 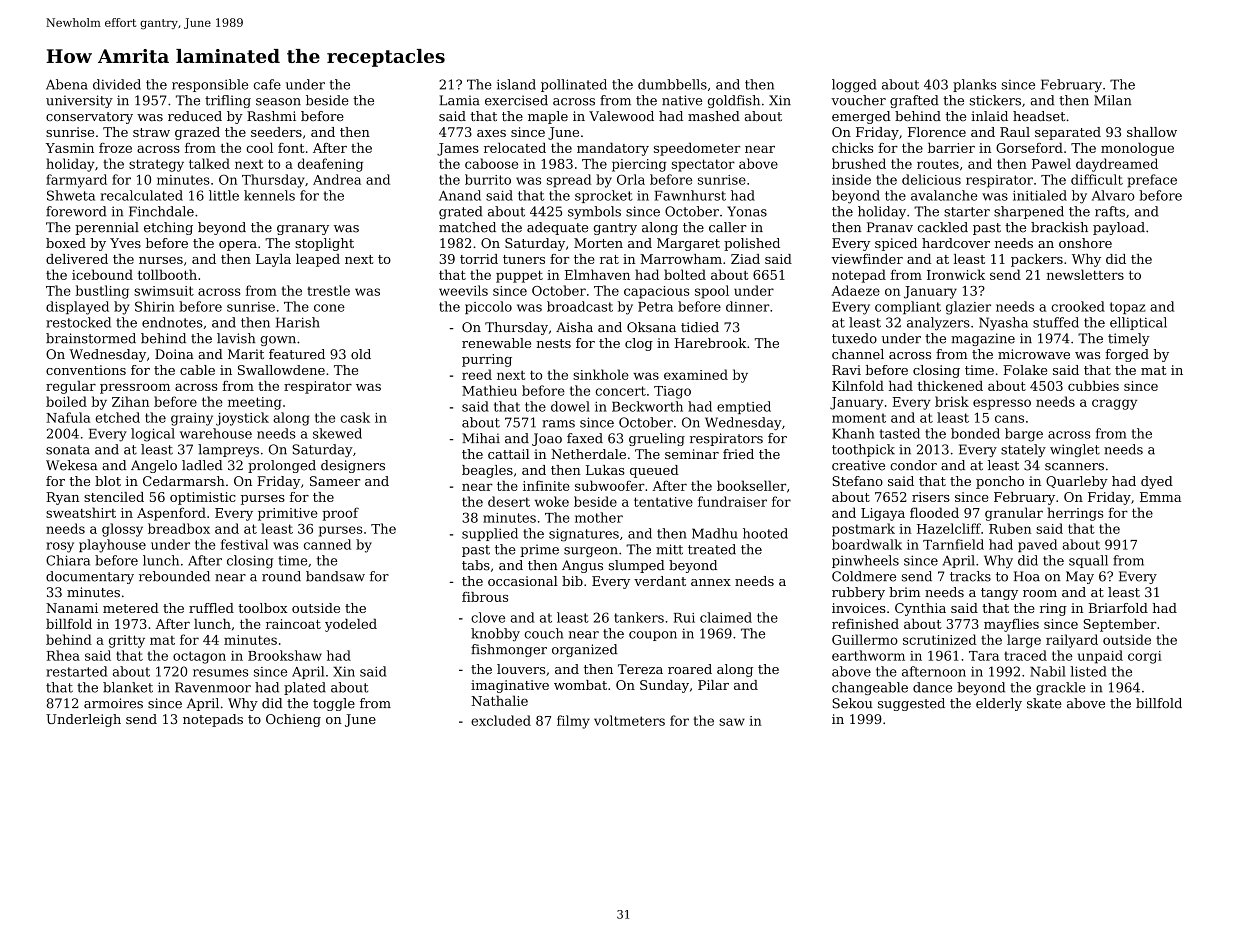 I want to click on Abena, so click(x=67, y=84).
